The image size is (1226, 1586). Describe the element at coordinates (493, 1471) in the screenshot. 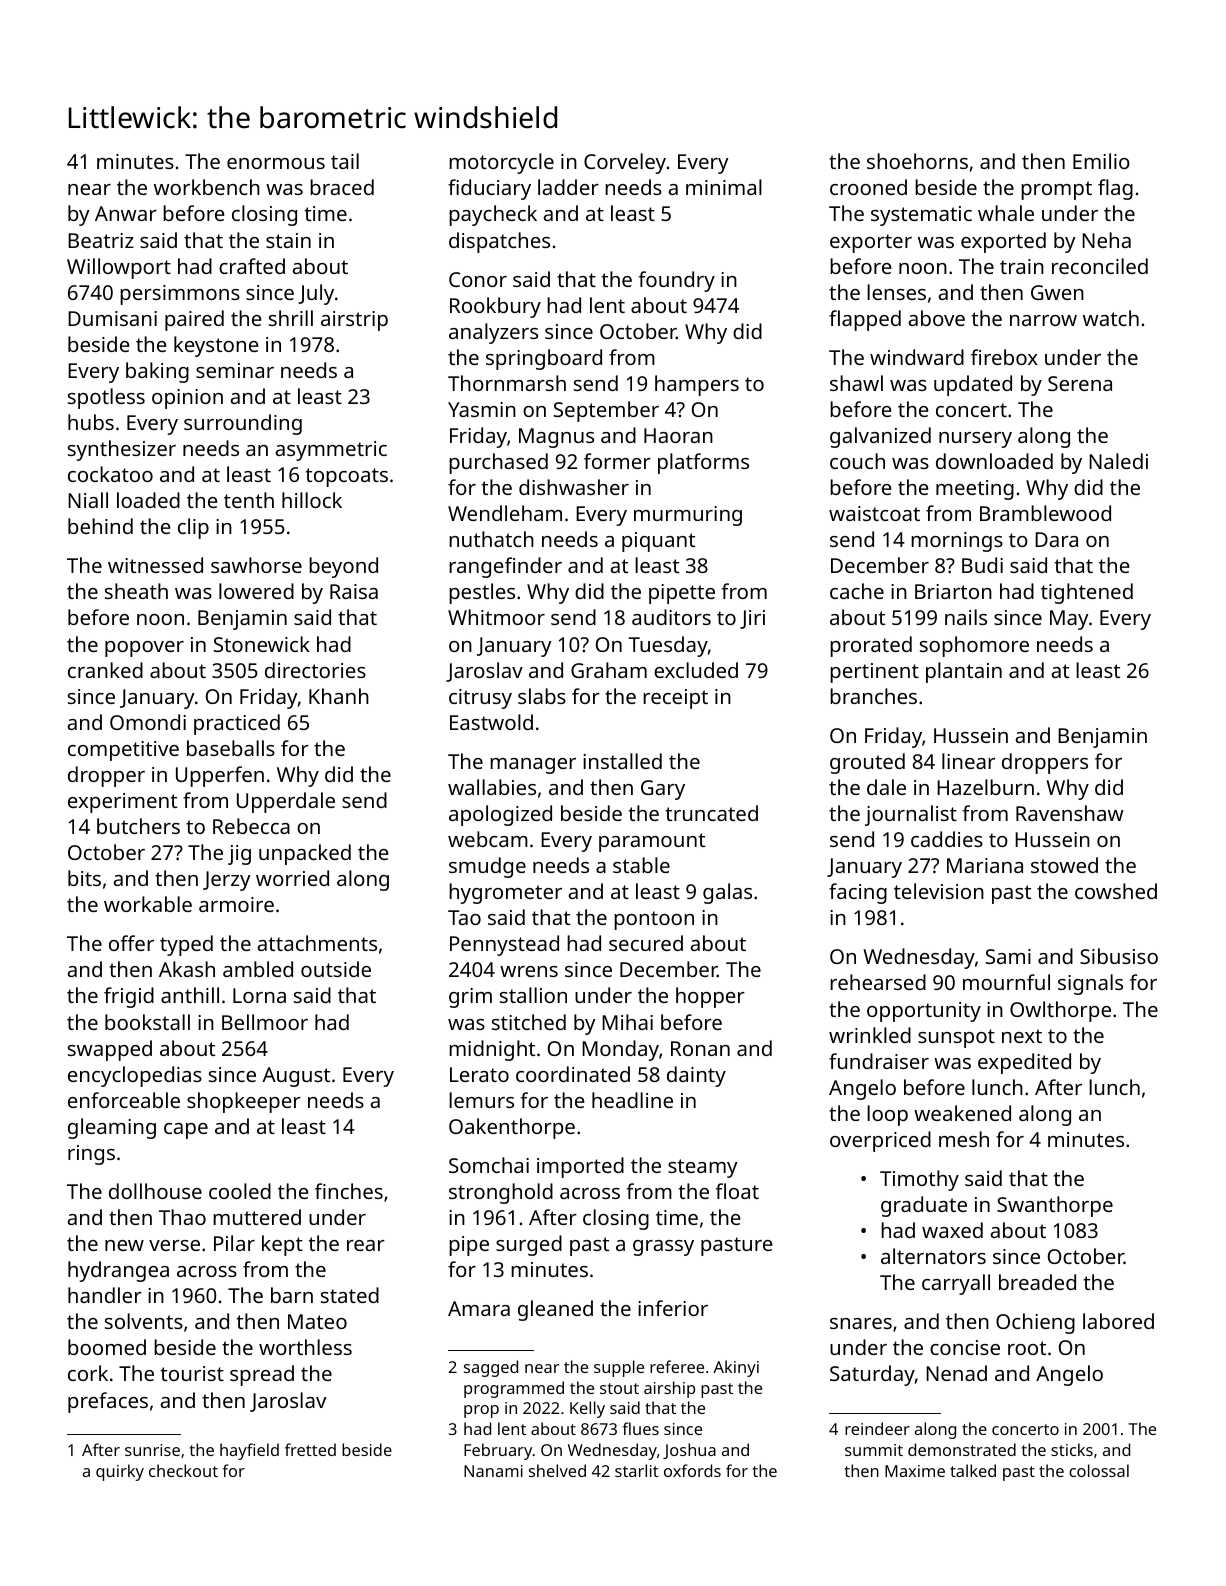

I see `Nanami` at that location.
